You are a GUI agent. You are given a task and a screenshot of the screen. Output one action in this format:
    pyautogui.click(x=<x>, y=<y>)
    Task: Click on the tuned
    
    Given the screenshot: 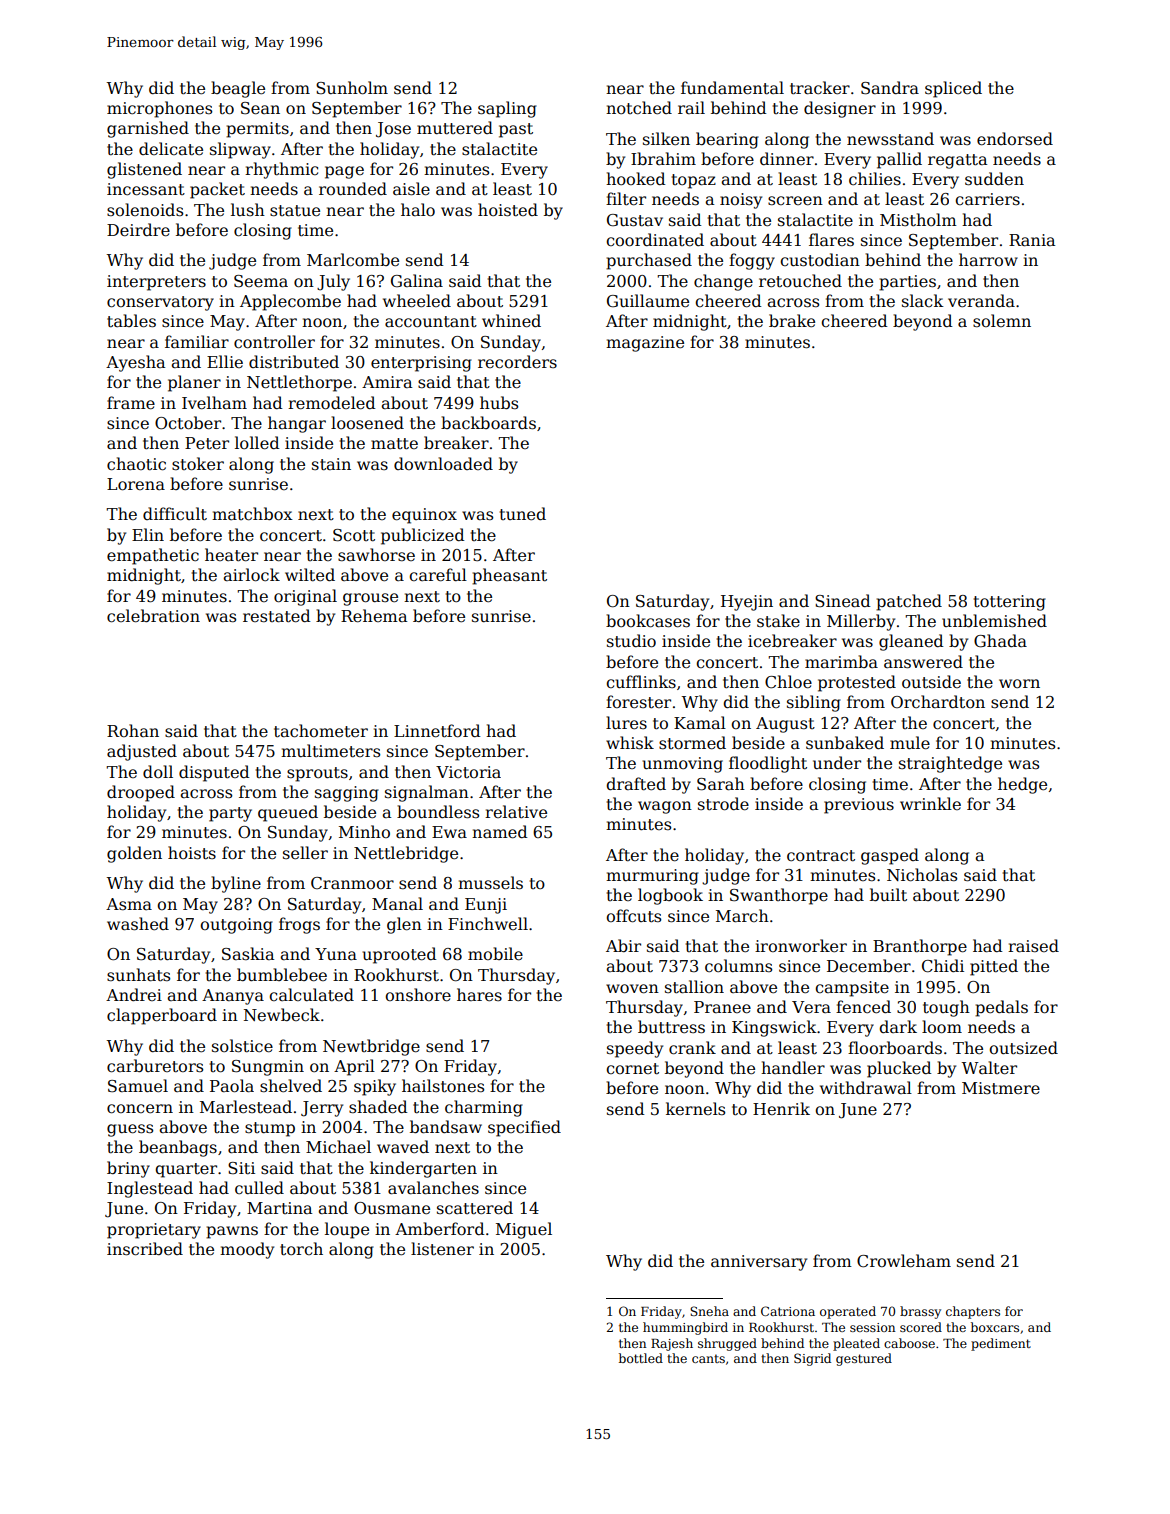 What is the action you would take?
    pyautogui.click(x=523, y=514)
